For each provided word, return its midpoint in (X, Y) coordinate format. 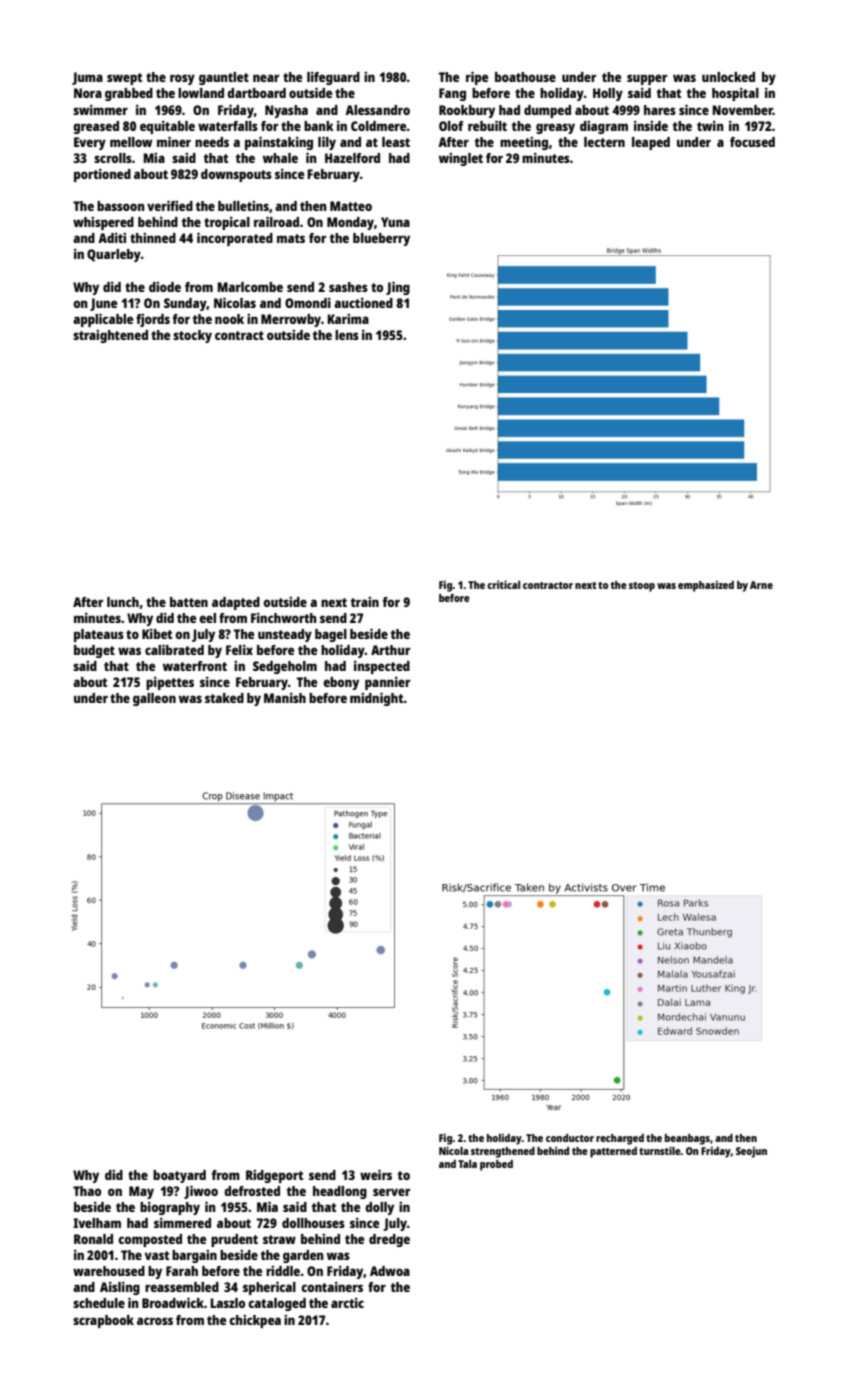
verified (170, 205)
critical (503, 584)
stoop (642, 587)
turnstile (660, 1150)
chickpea (255, 1321)
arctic (347, 1303)
